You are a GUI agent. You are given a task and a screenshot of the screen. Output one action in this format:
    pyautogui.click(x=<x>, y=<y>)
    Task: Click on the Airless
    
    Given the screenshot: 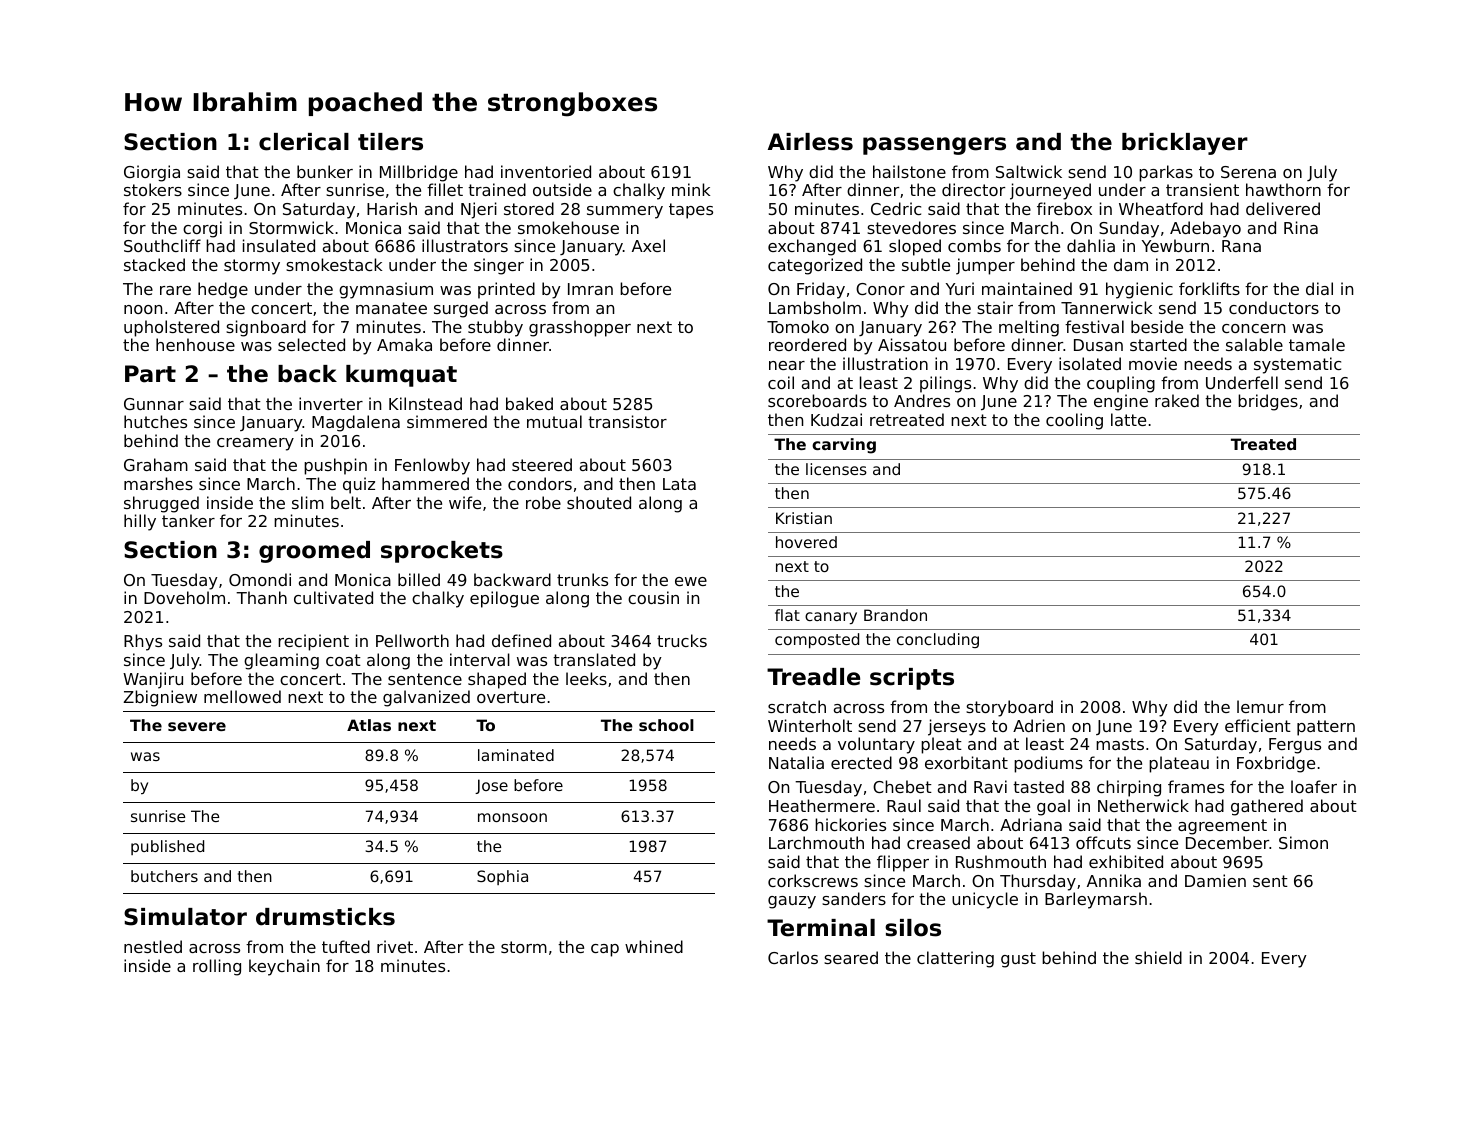 What is the action you would take?
    pyautogui.click(x=810, y=142)
